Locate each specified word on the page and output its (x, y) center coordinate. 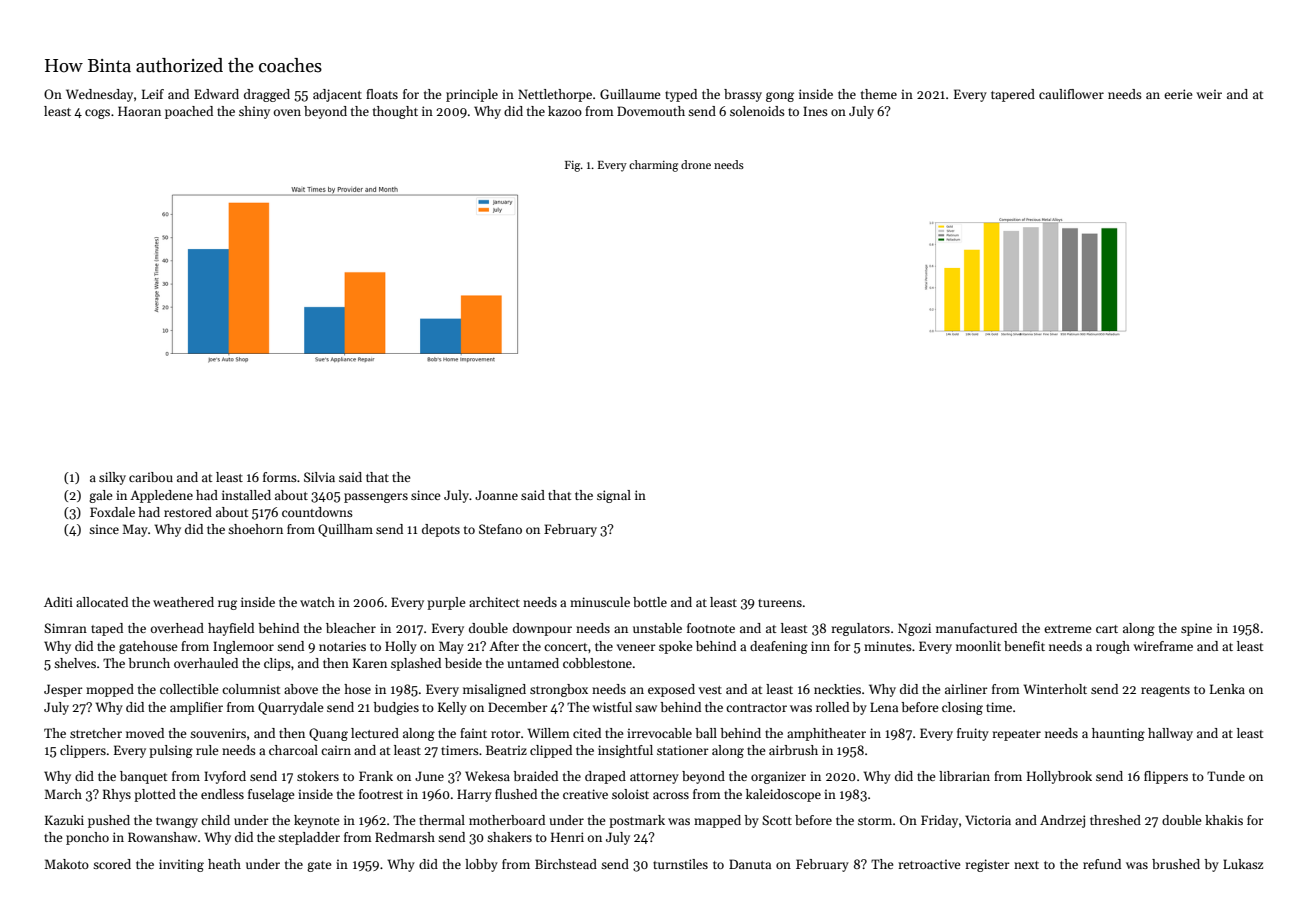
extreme (1068, 629)
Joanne (496, 495)
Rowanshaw (162, 837)
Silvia (319, 477)
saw (646, 708)
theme (879, 94)
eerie (1178, 94)
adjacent (337, 95)
